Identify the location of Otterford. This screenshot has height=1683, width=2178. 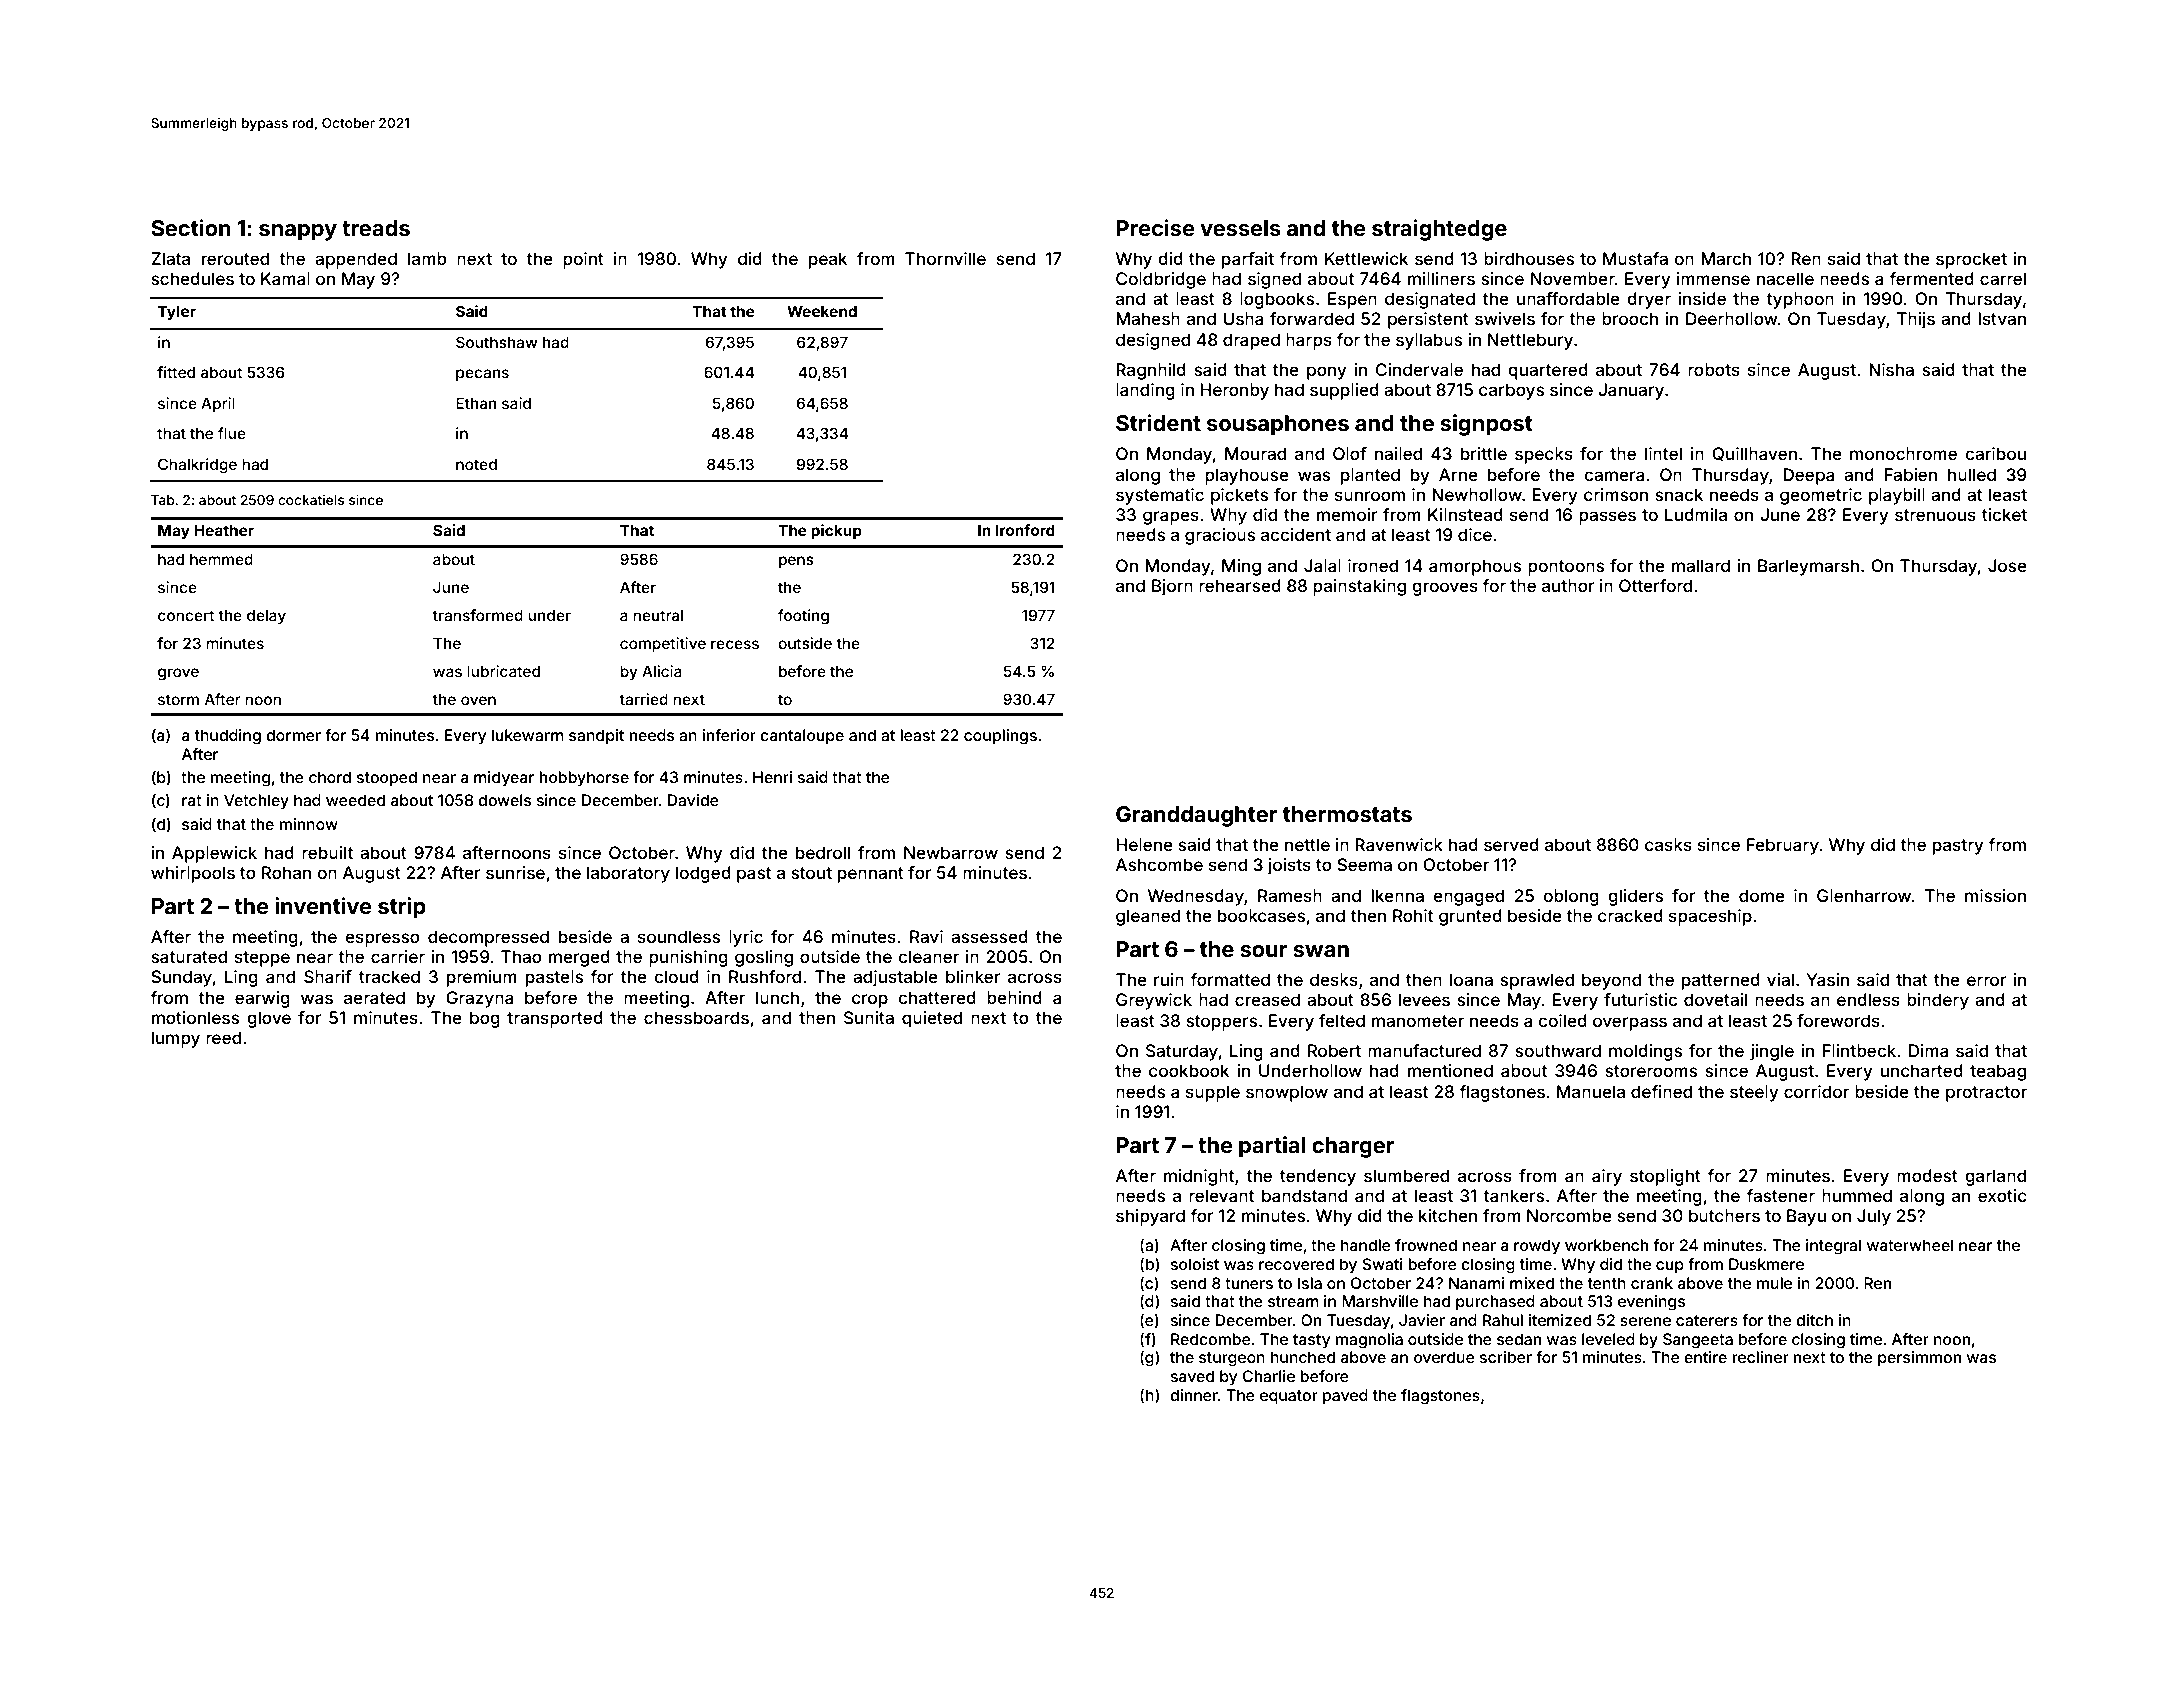
(1655, 585).
